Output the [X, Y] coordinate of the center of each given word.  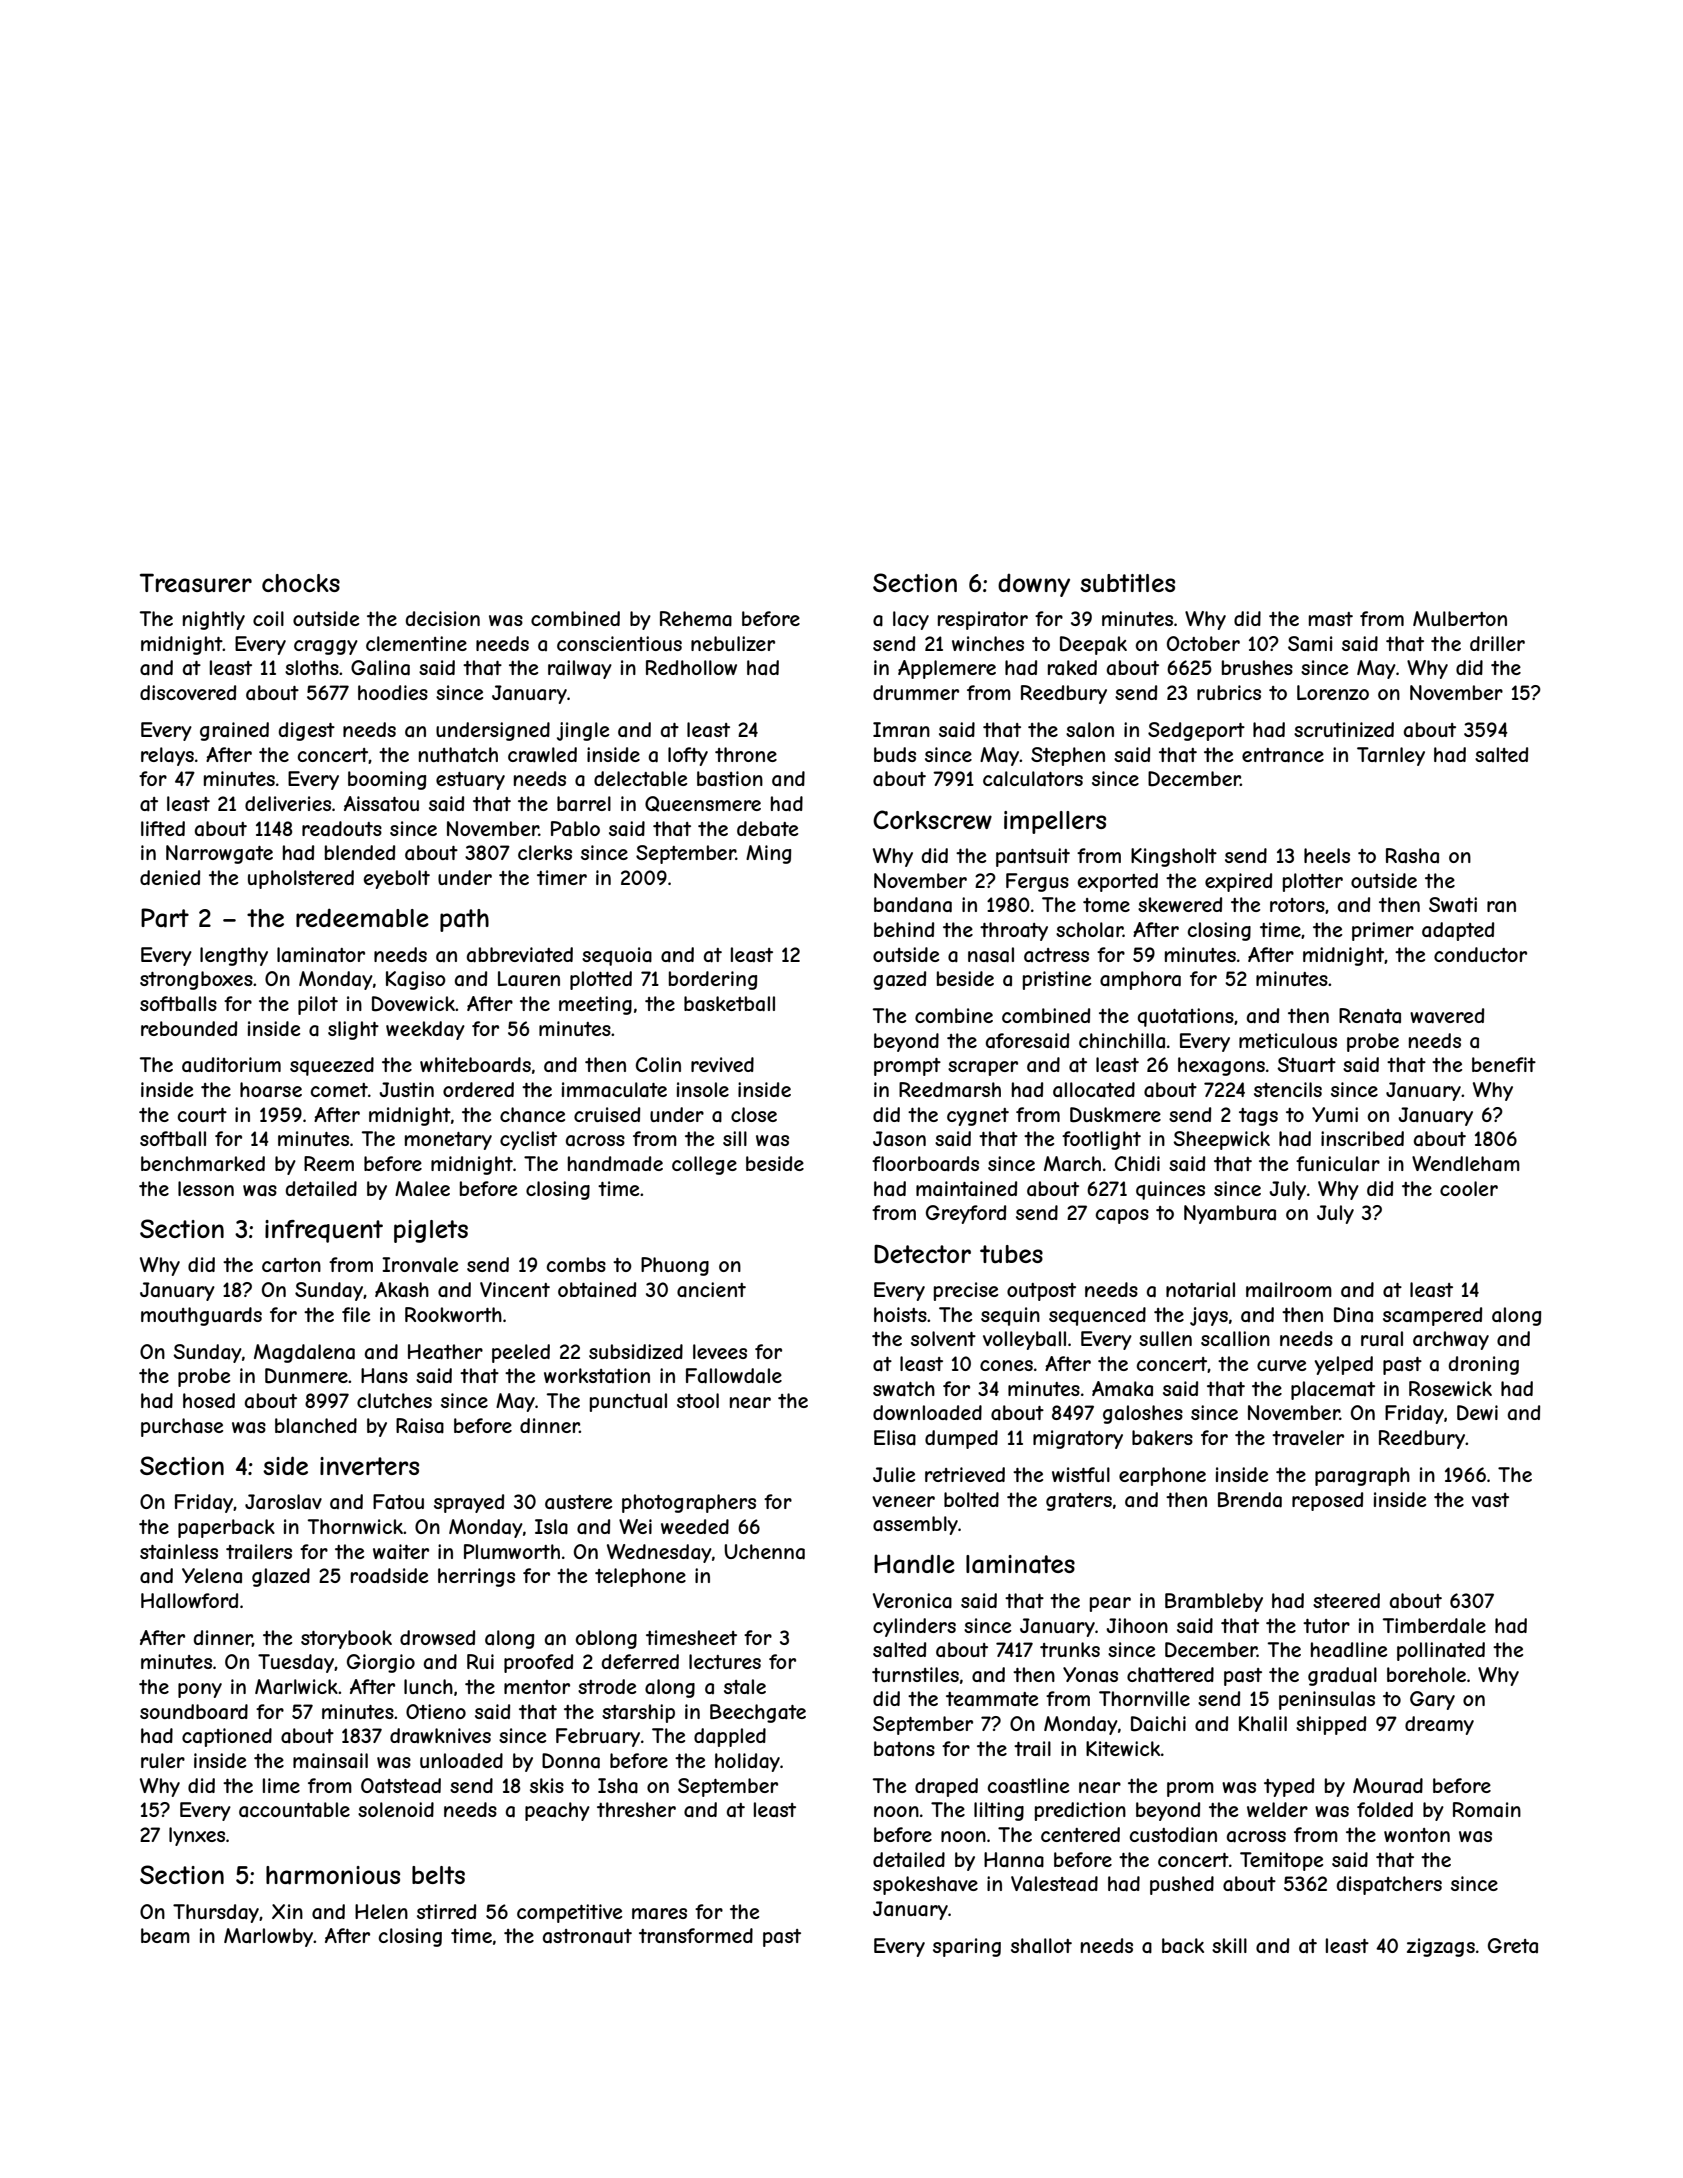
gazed [899, 980]
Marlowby [268, 1937]
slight [353, 1030]
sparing [967, 1947]
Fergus [1037, 882]
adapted [1458, 931]
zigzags [1441, 1947]
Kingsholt [1174, 857]
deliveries [288, 803]
